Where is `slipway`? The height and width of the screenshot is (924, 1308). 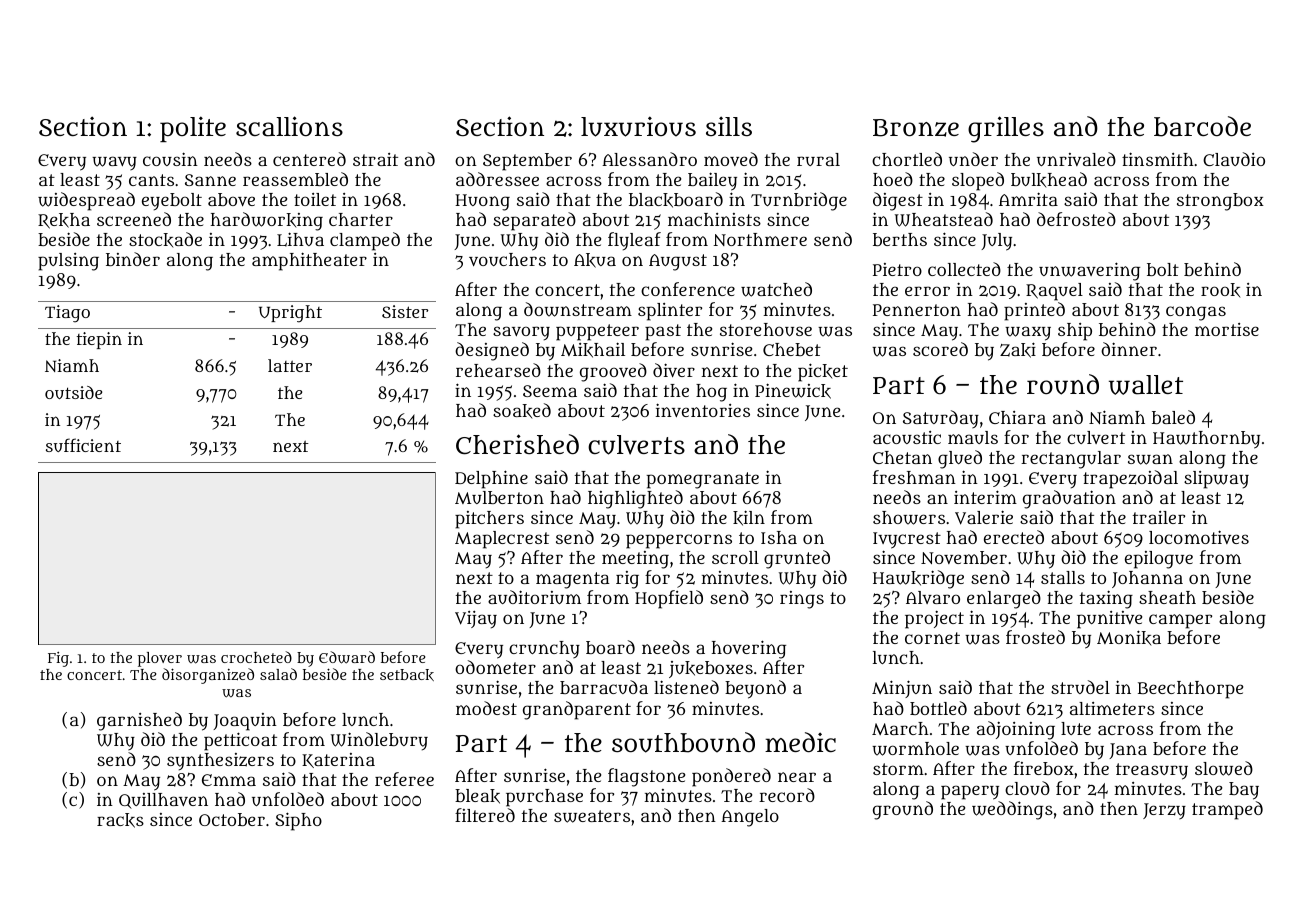 slipway is located at coordinates (1216, 480).
